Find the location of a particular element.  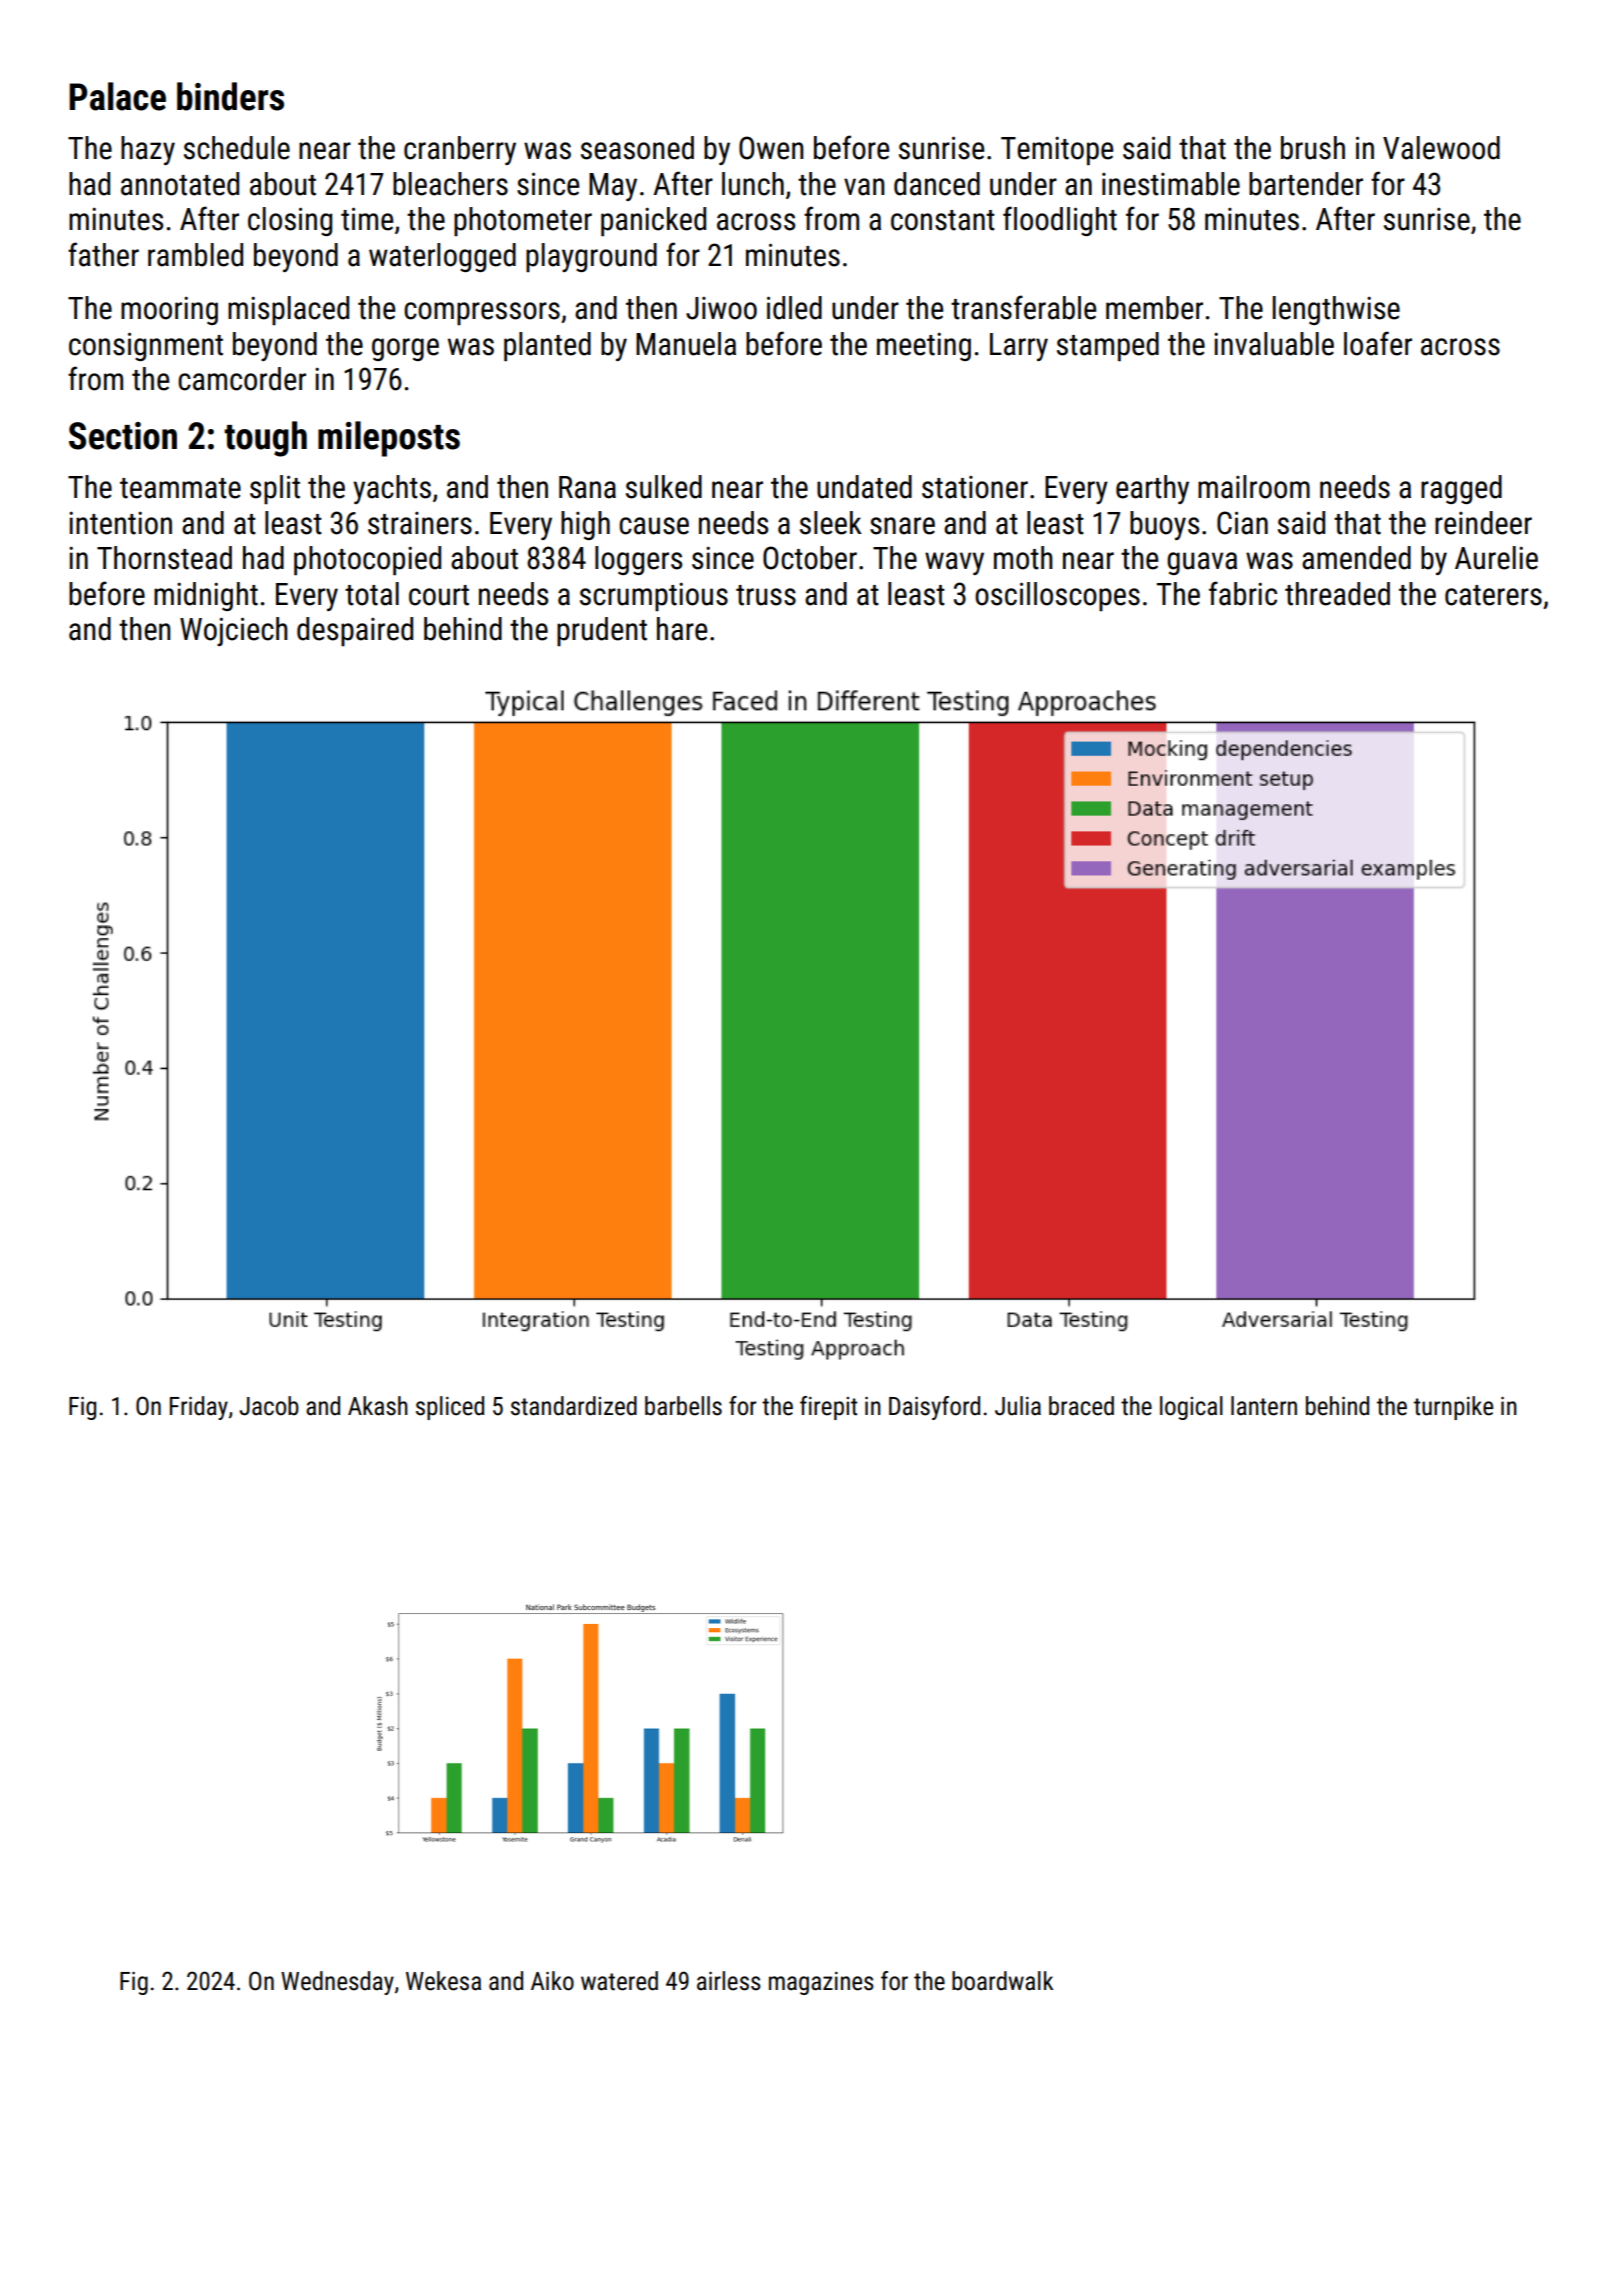

airless is located at coordinates (729, 1981).
